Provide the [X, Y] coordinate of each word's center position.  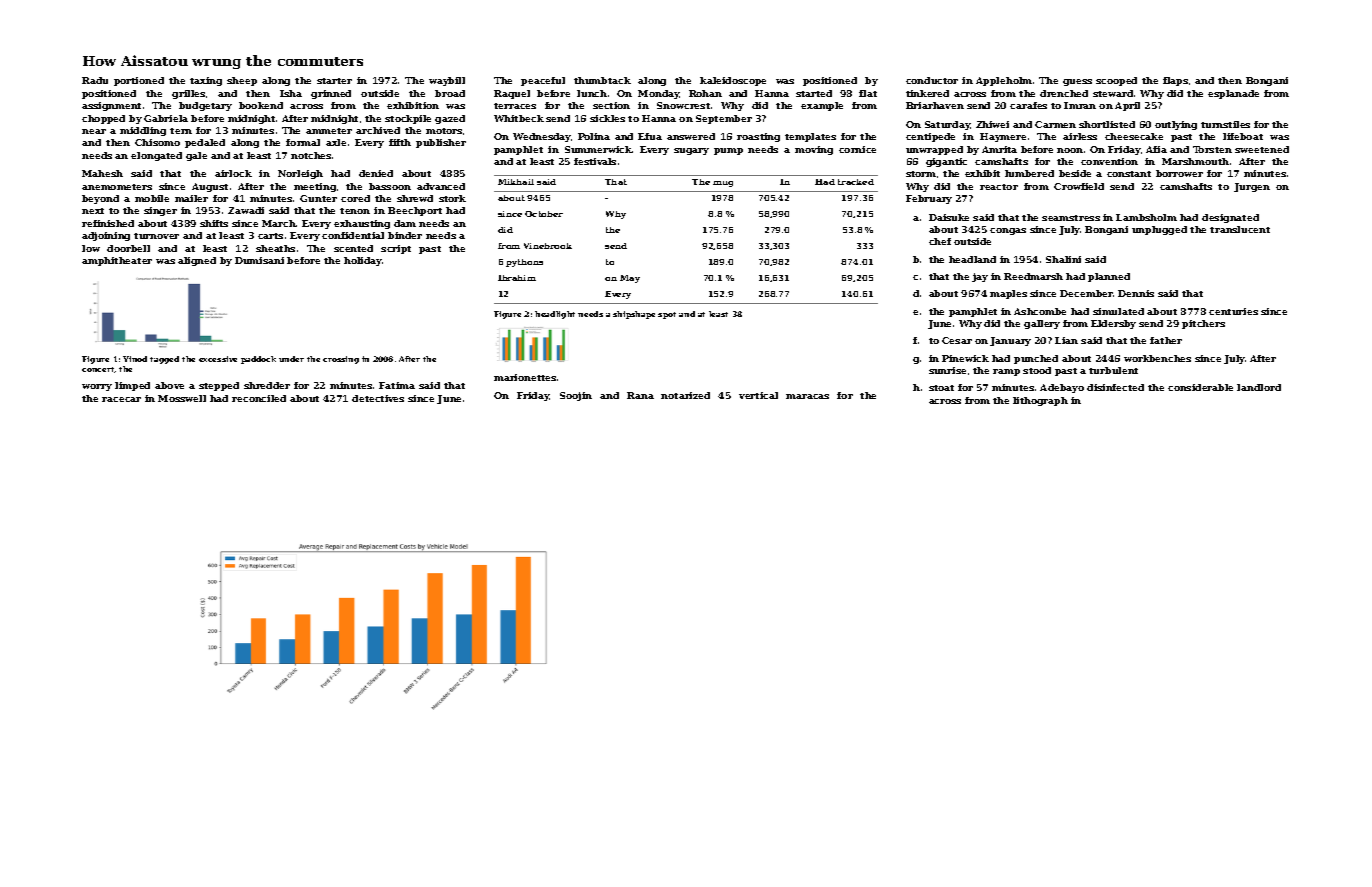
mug [723, 184]
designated [1230, 218]
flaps [1175, 81]
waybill [447, 81]
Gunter [318, 198]
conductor [932, 80]
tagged [164, 360]
